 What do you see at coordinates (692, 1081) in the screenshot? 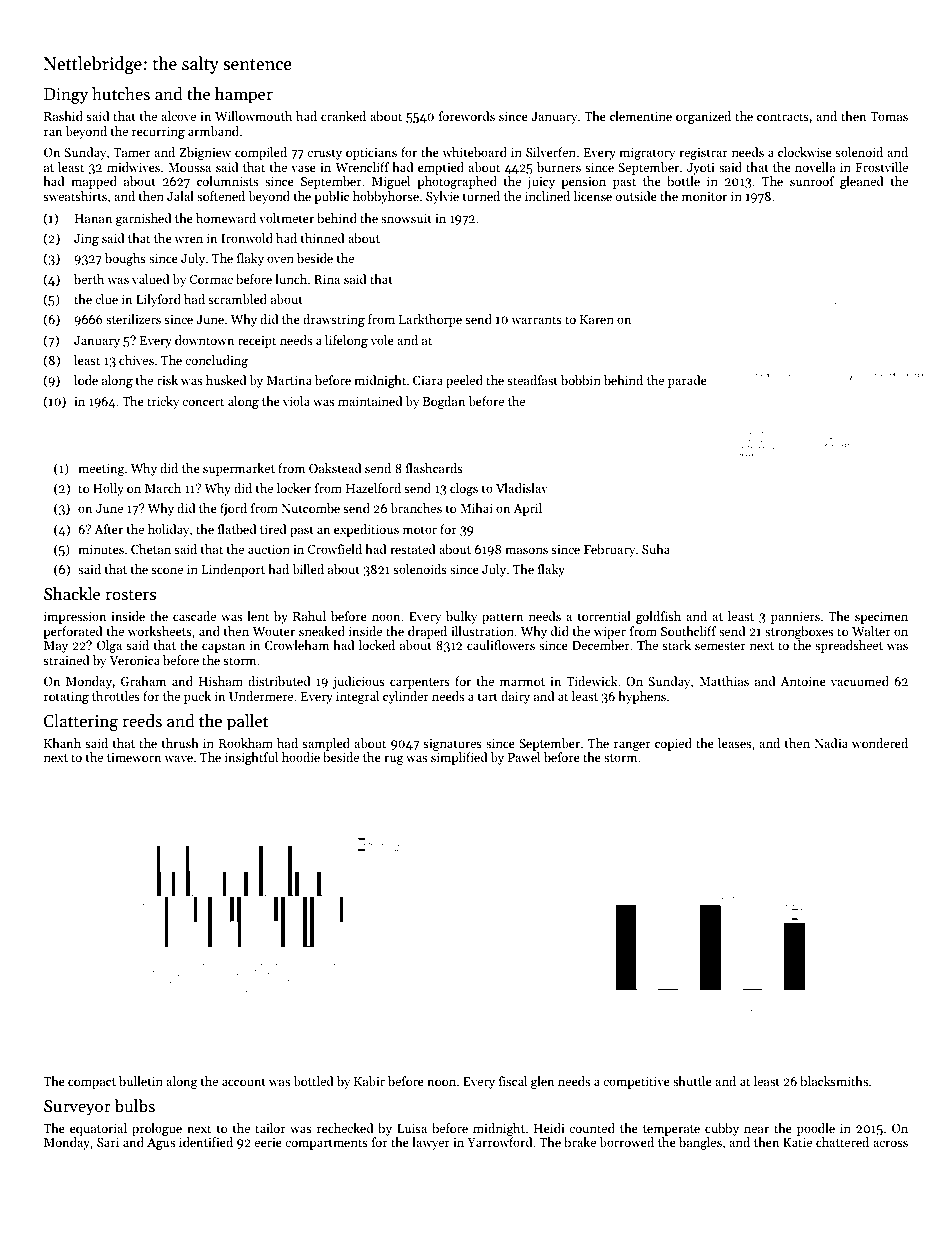
I see `shuttle` at bounding box center [692, 1081].
